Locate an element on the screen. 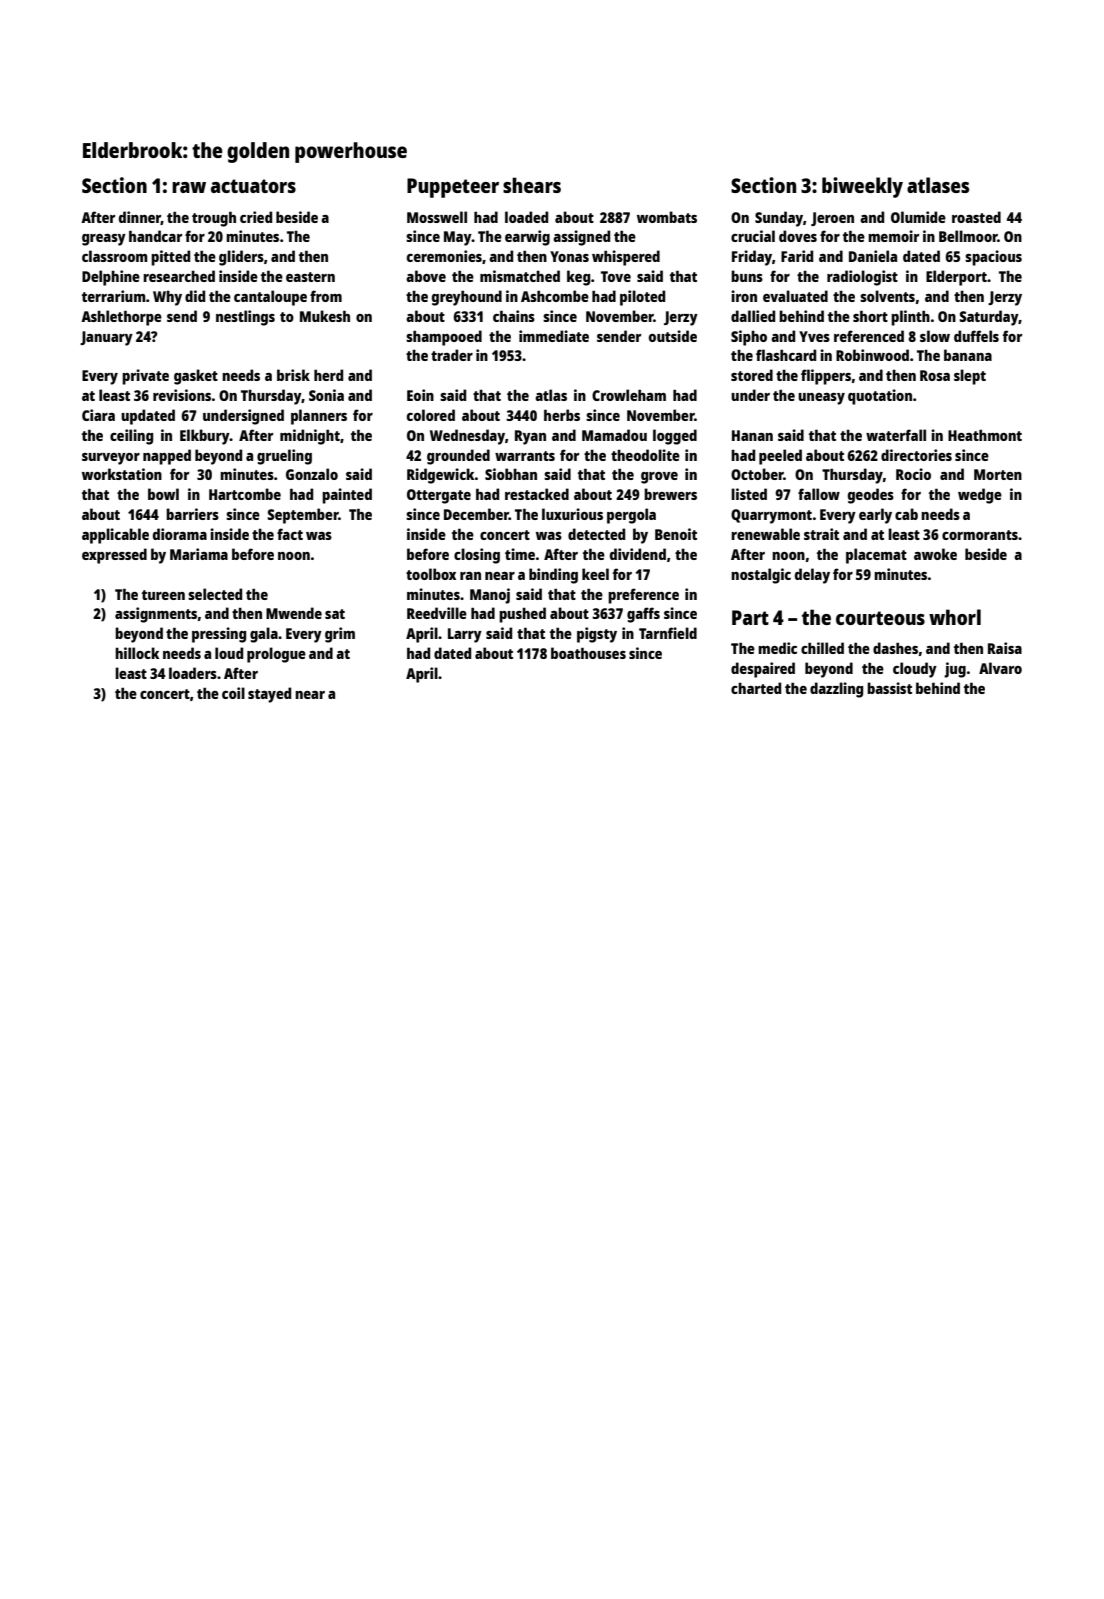 This screenshot has width=1104, height=1599. delay is located at coordinates (812, 576).
